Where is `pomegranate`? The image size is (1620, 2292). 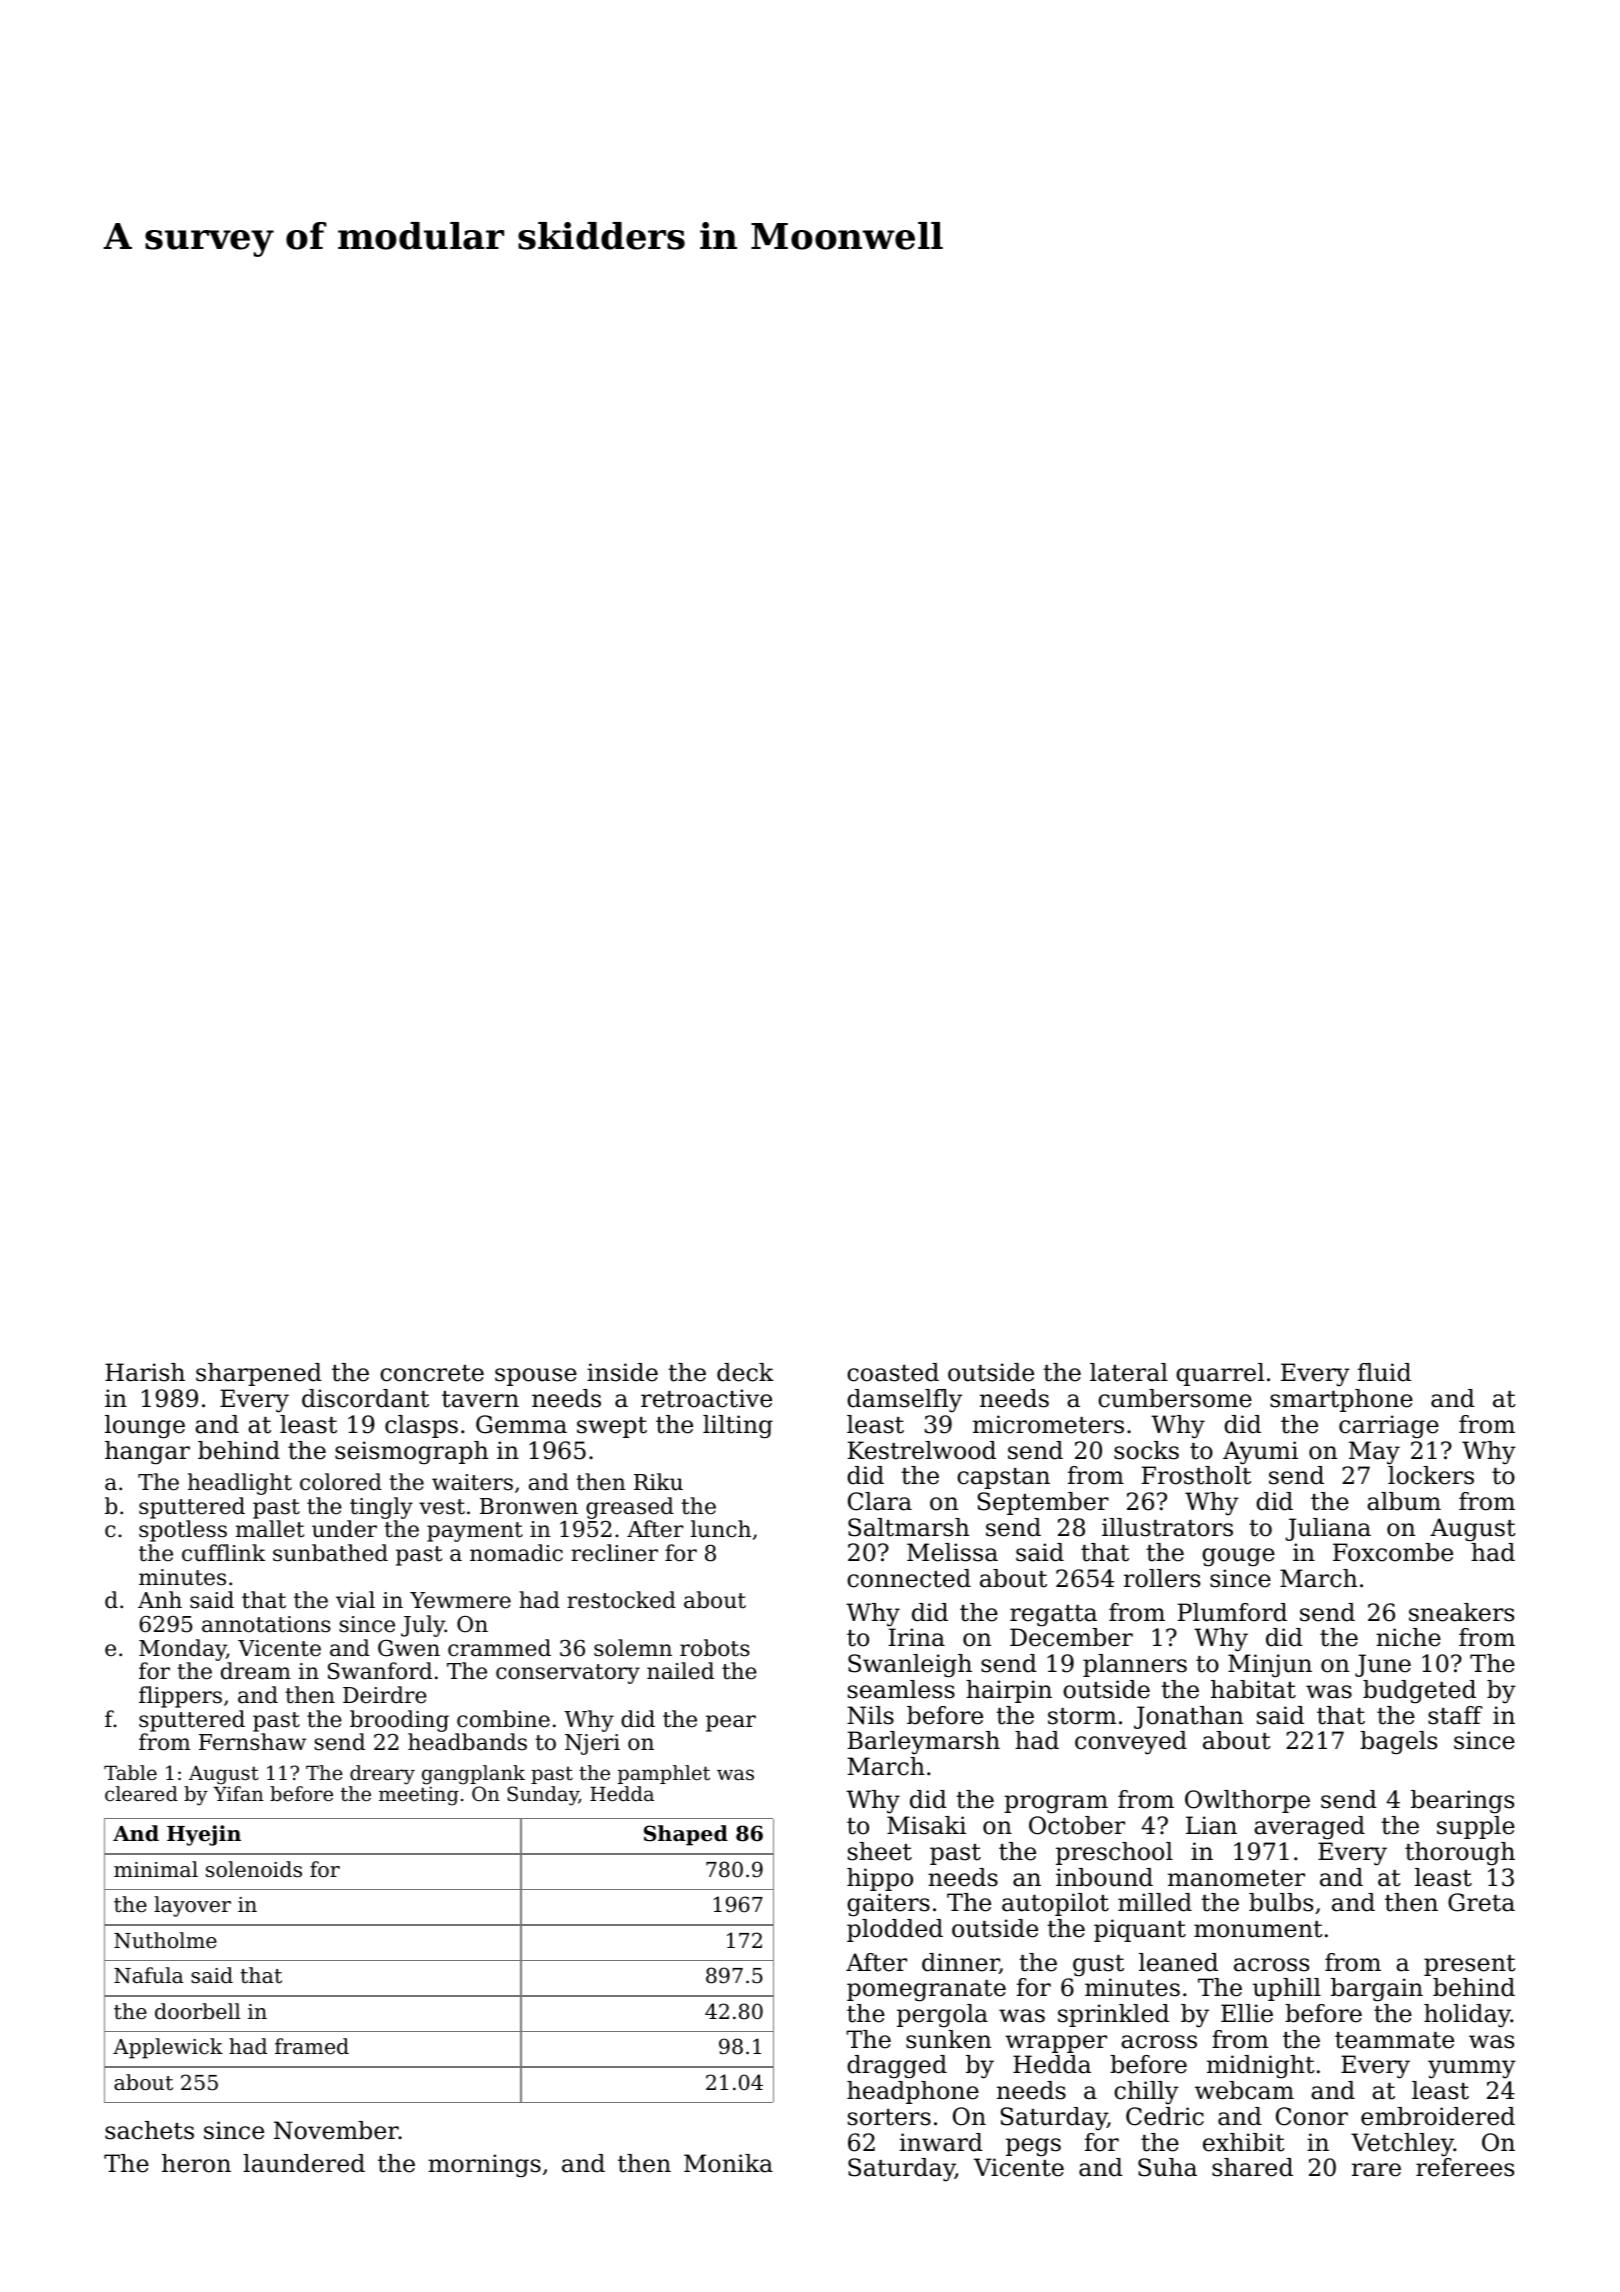 pomegranate is located at coordinates (926, 1991).
